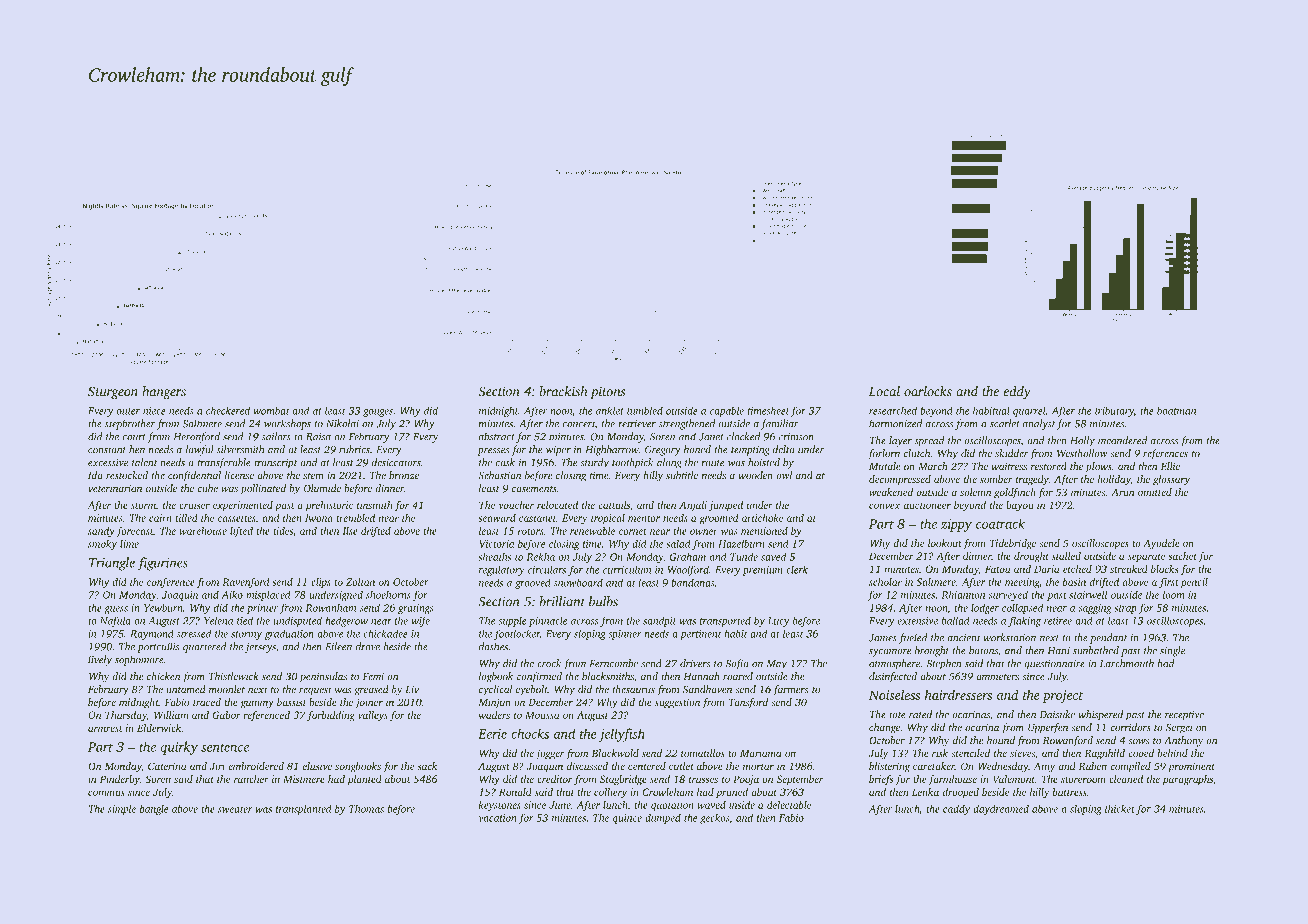 Image resolution: width=1308 pixels, height=924 pixels. What do you see at coordinates (1120, 808) in the document?
I see `thicket` at bounding box center [1120, 808].
